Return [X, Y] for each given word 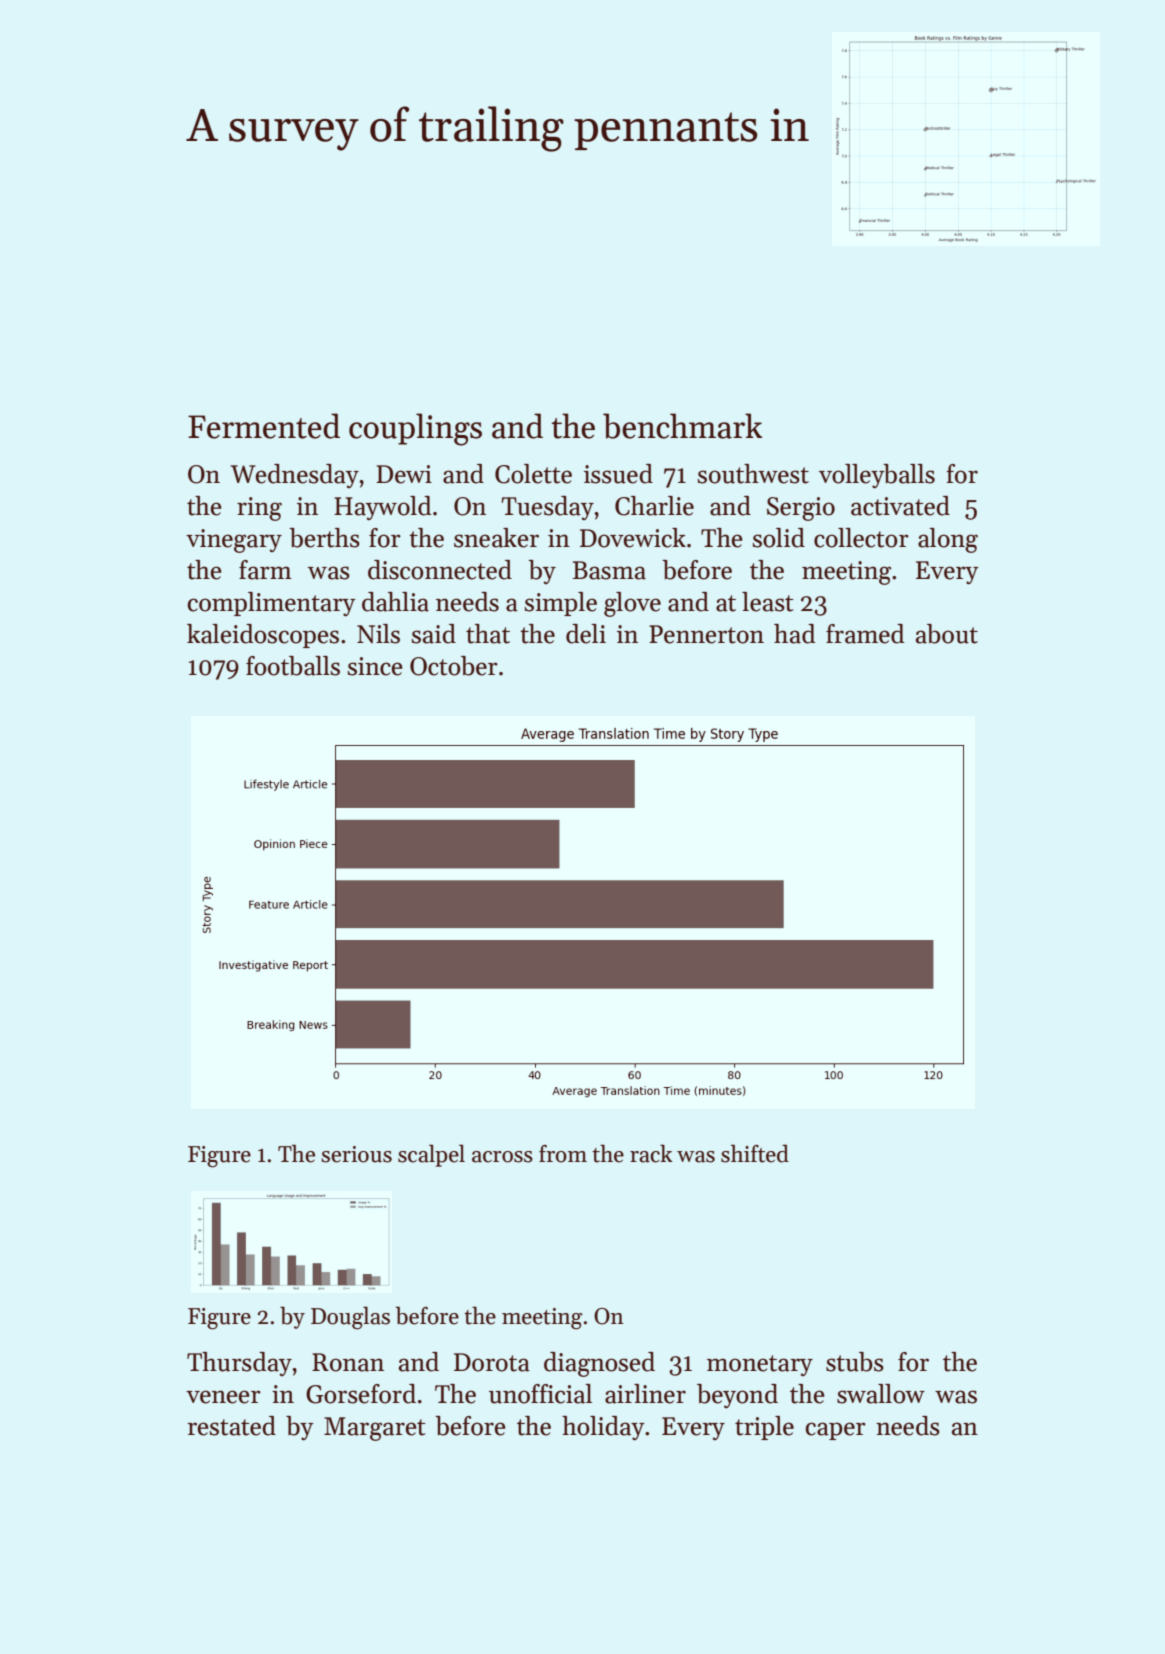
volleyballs [877, 476]
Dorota [492, 1362]
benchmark [682, 426]
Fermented [264, 426]
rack [651, 1153]
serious [356, 1154]
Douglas [350, 1318]
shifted [755, 1153]
